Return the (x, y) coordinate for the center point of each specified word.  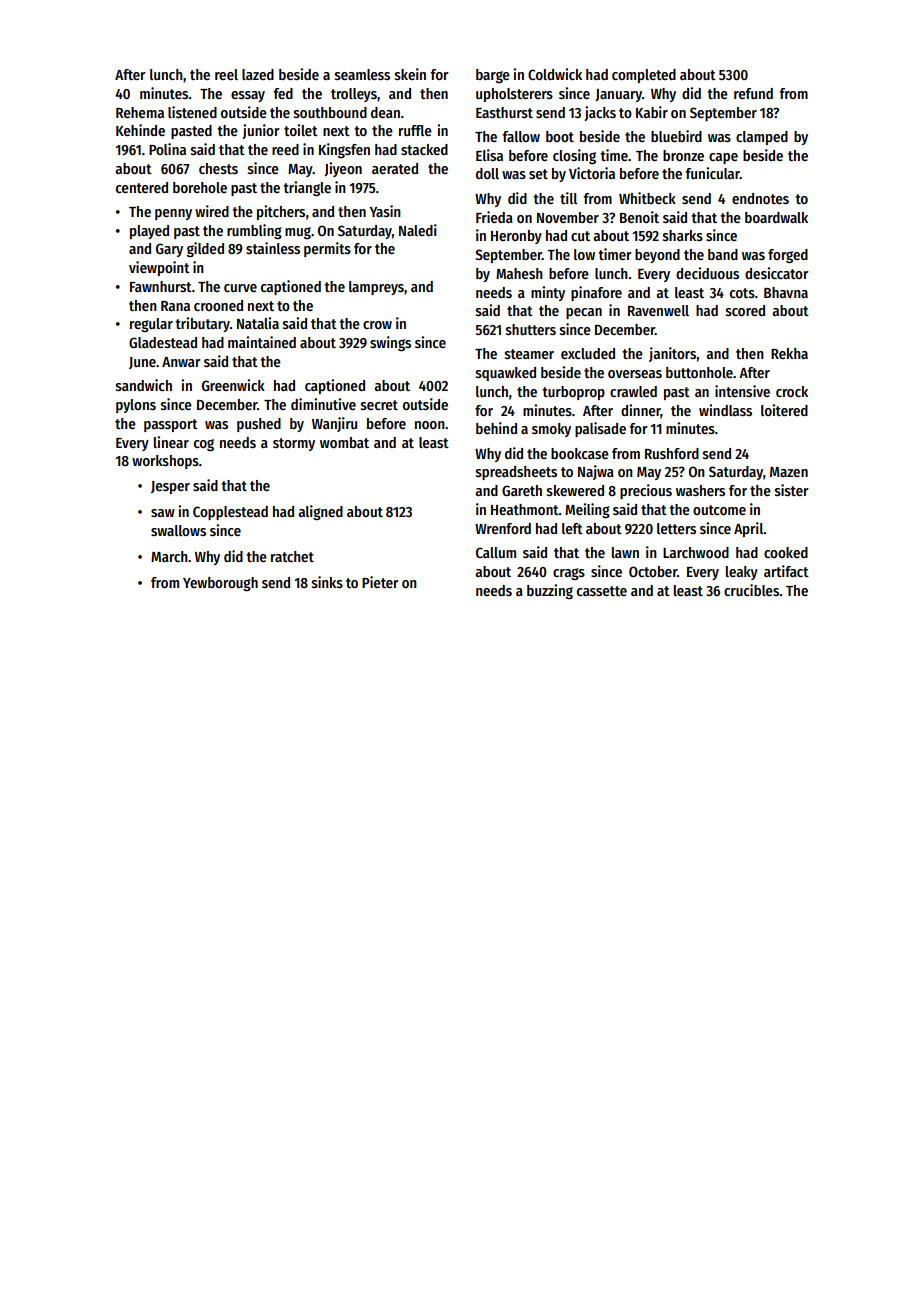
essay (248, 96)
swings (390, 343)
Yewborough (220, 584)
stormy (294, 444)
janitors (672, 354)
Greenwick (233, 385)
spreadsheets (516, 473)
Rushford (672, 453)
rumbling (254, 231)
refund (753, 93)
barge (493, 76)
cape (723, 158)
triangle (307, 188)
